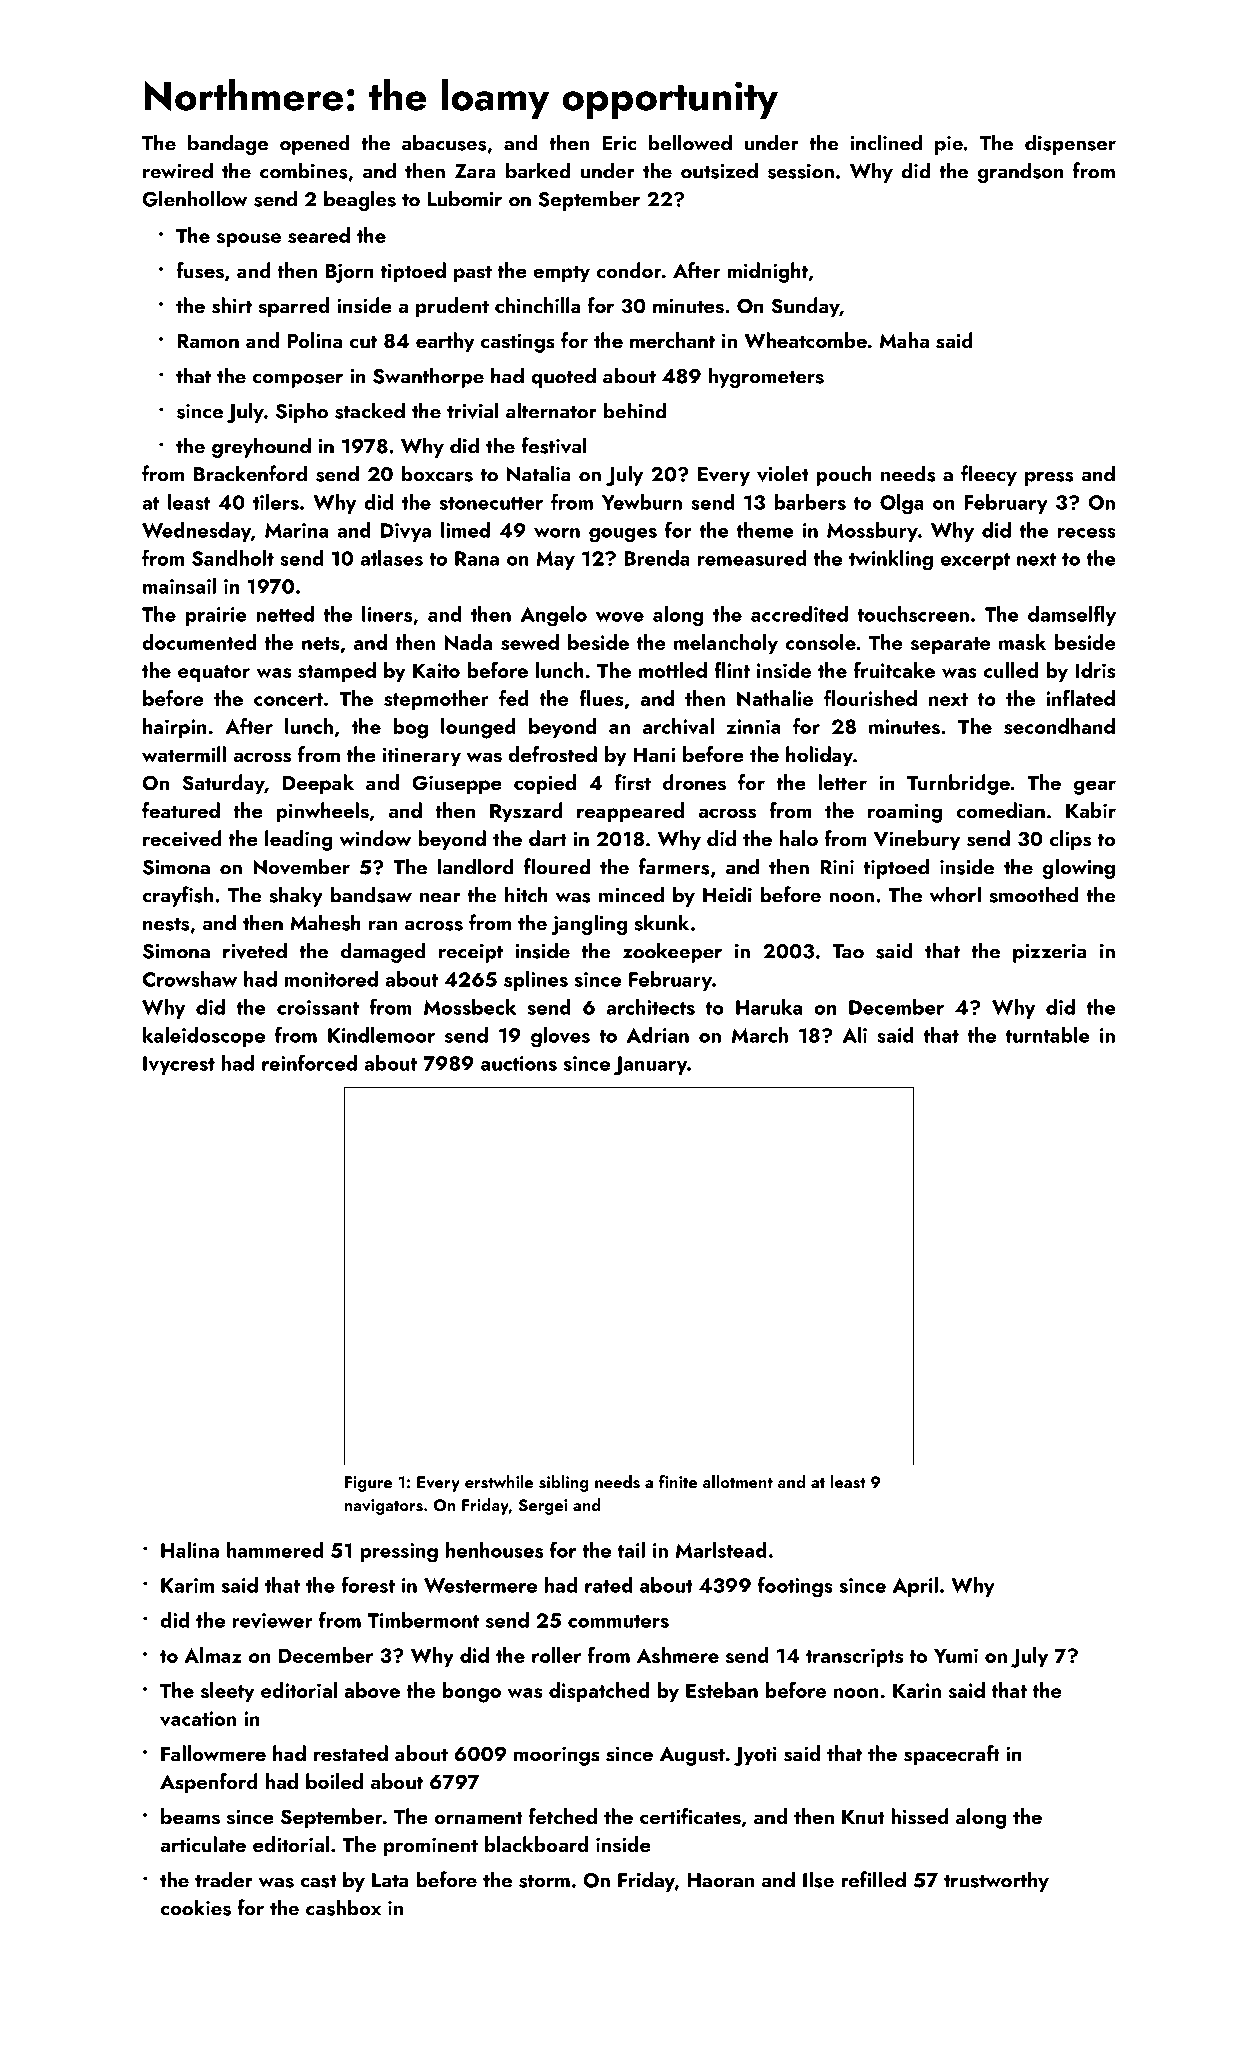  Describe the element at coordinates (213, 1655) in the screenshot. I see `Almaz` at that location.
